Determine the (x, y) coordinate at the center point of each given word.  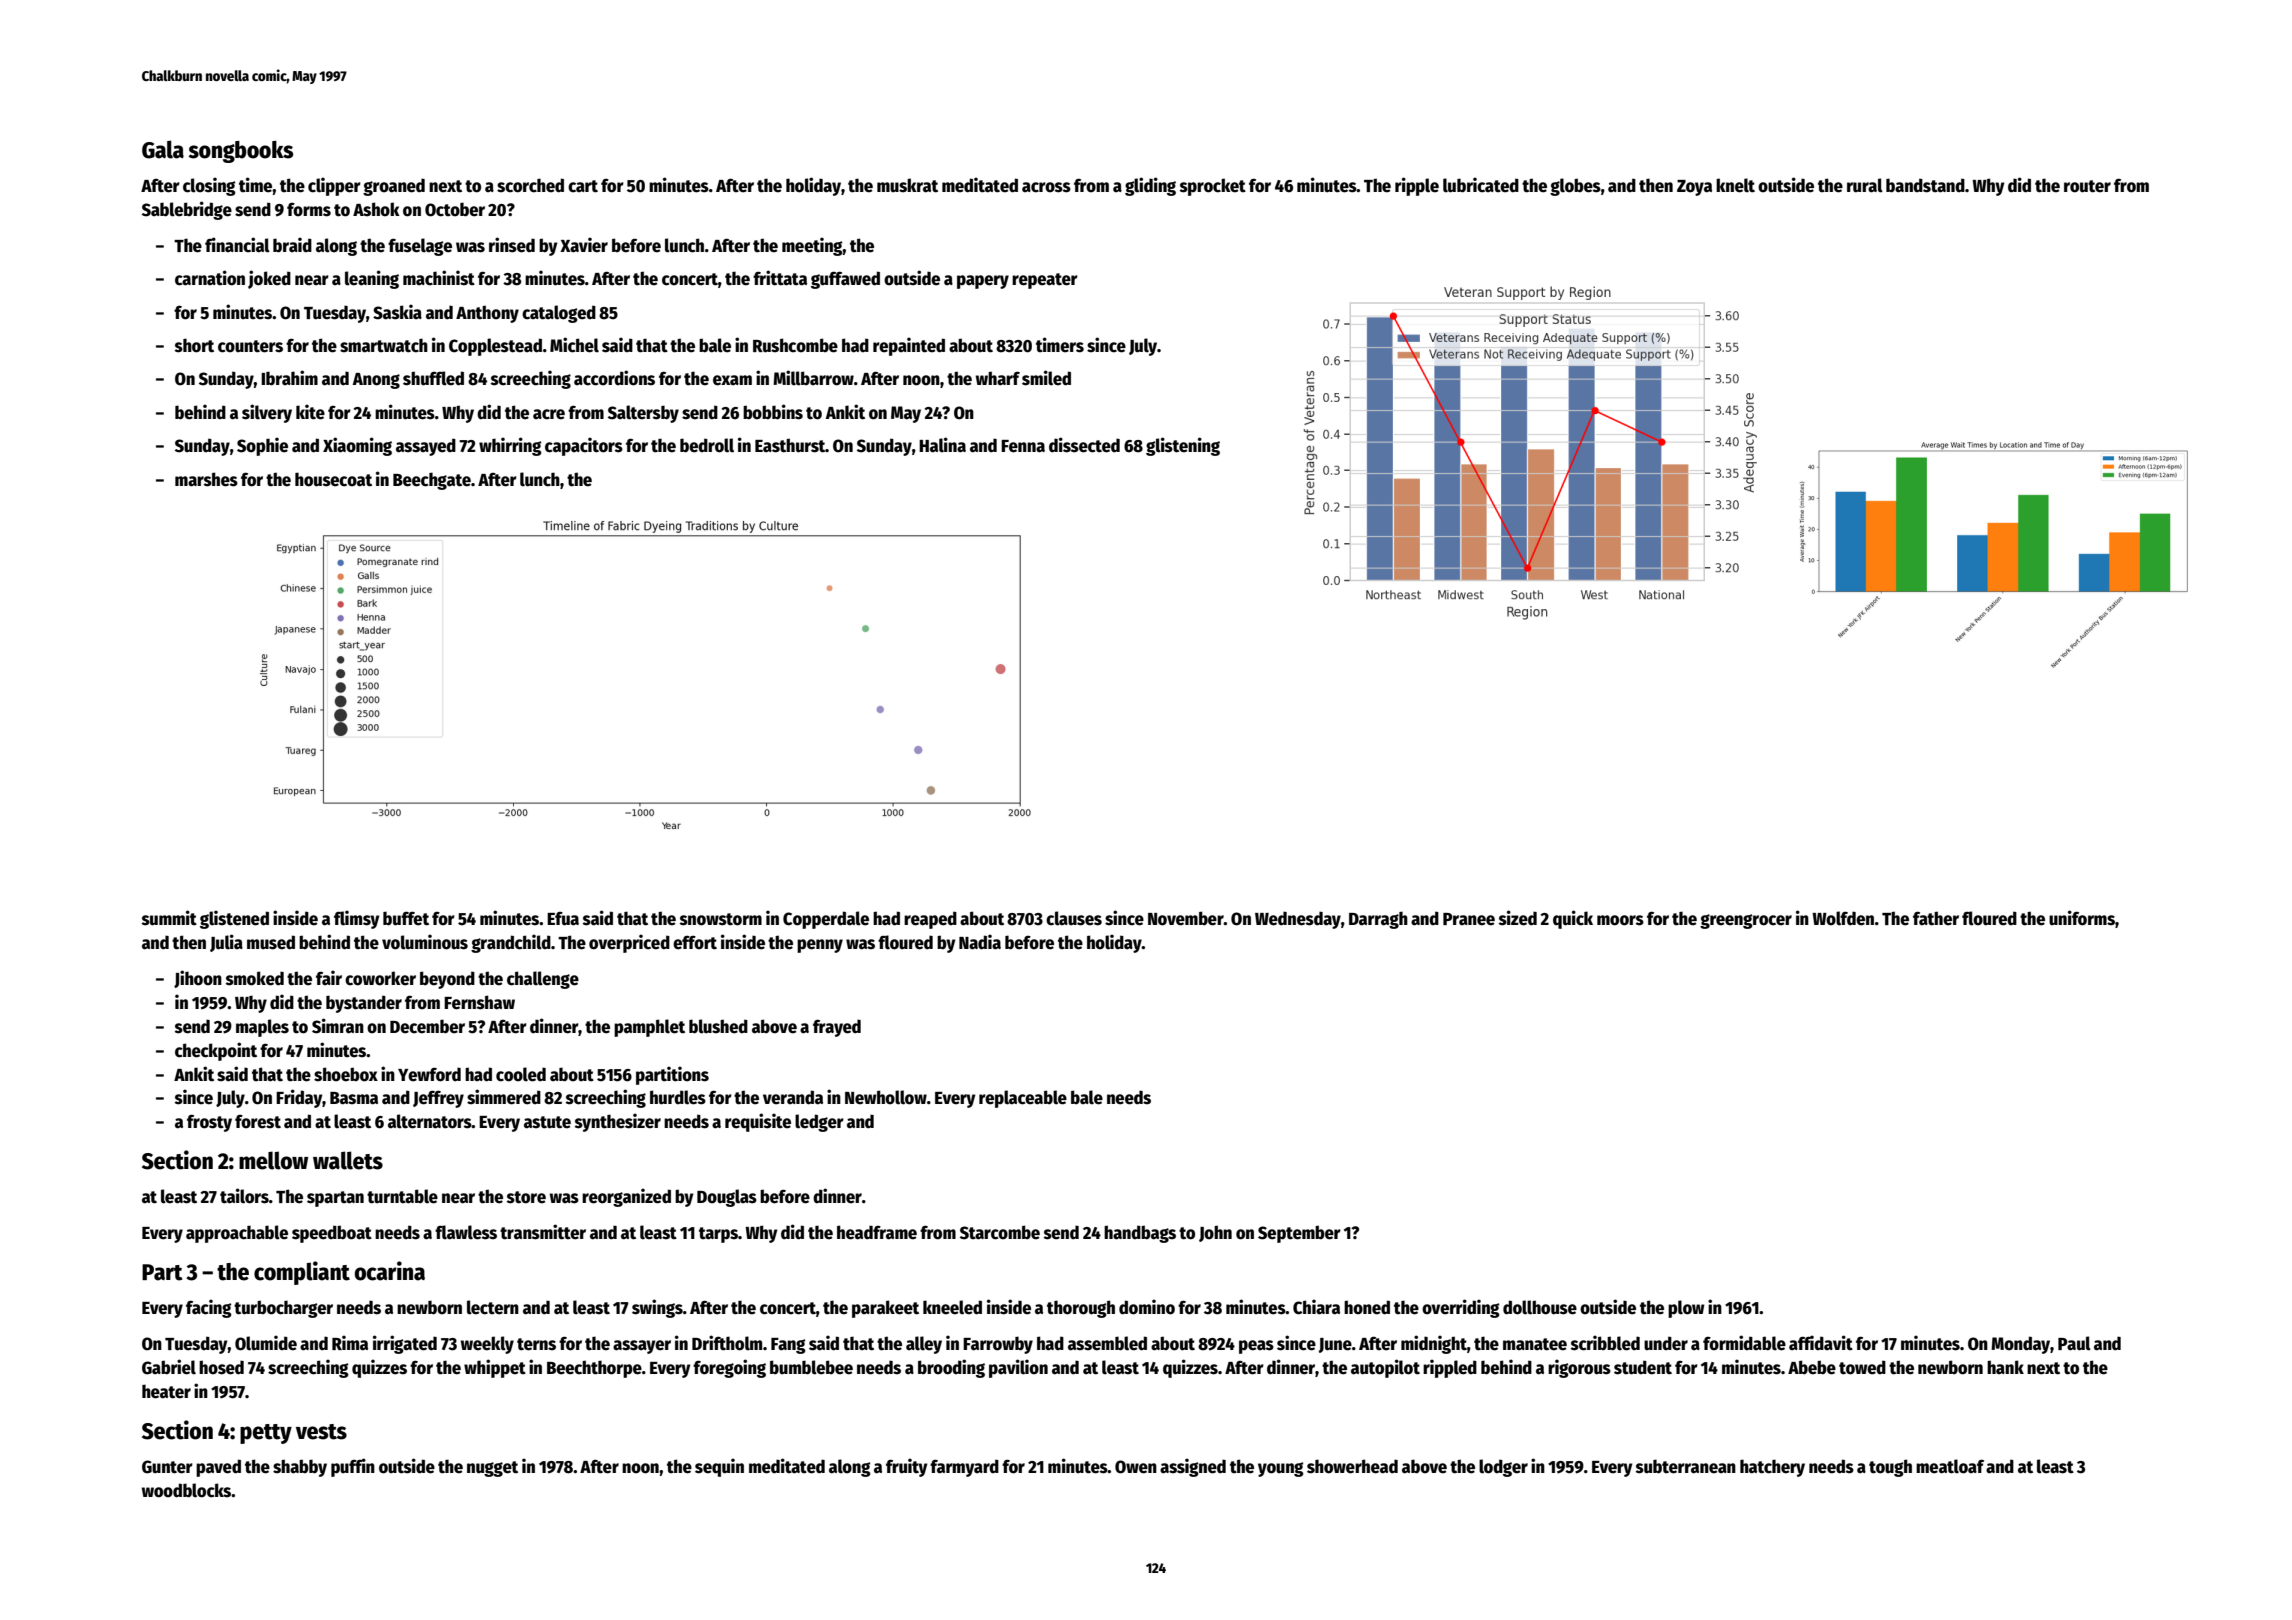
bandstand (1925, 185)
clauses (1074, 918)
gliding (1150, 186)
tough (1890, 1468)
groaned (394, 187)
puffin (353, 1467)
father (1936, 918)
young (1281, 1469)
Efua (563, 919)
